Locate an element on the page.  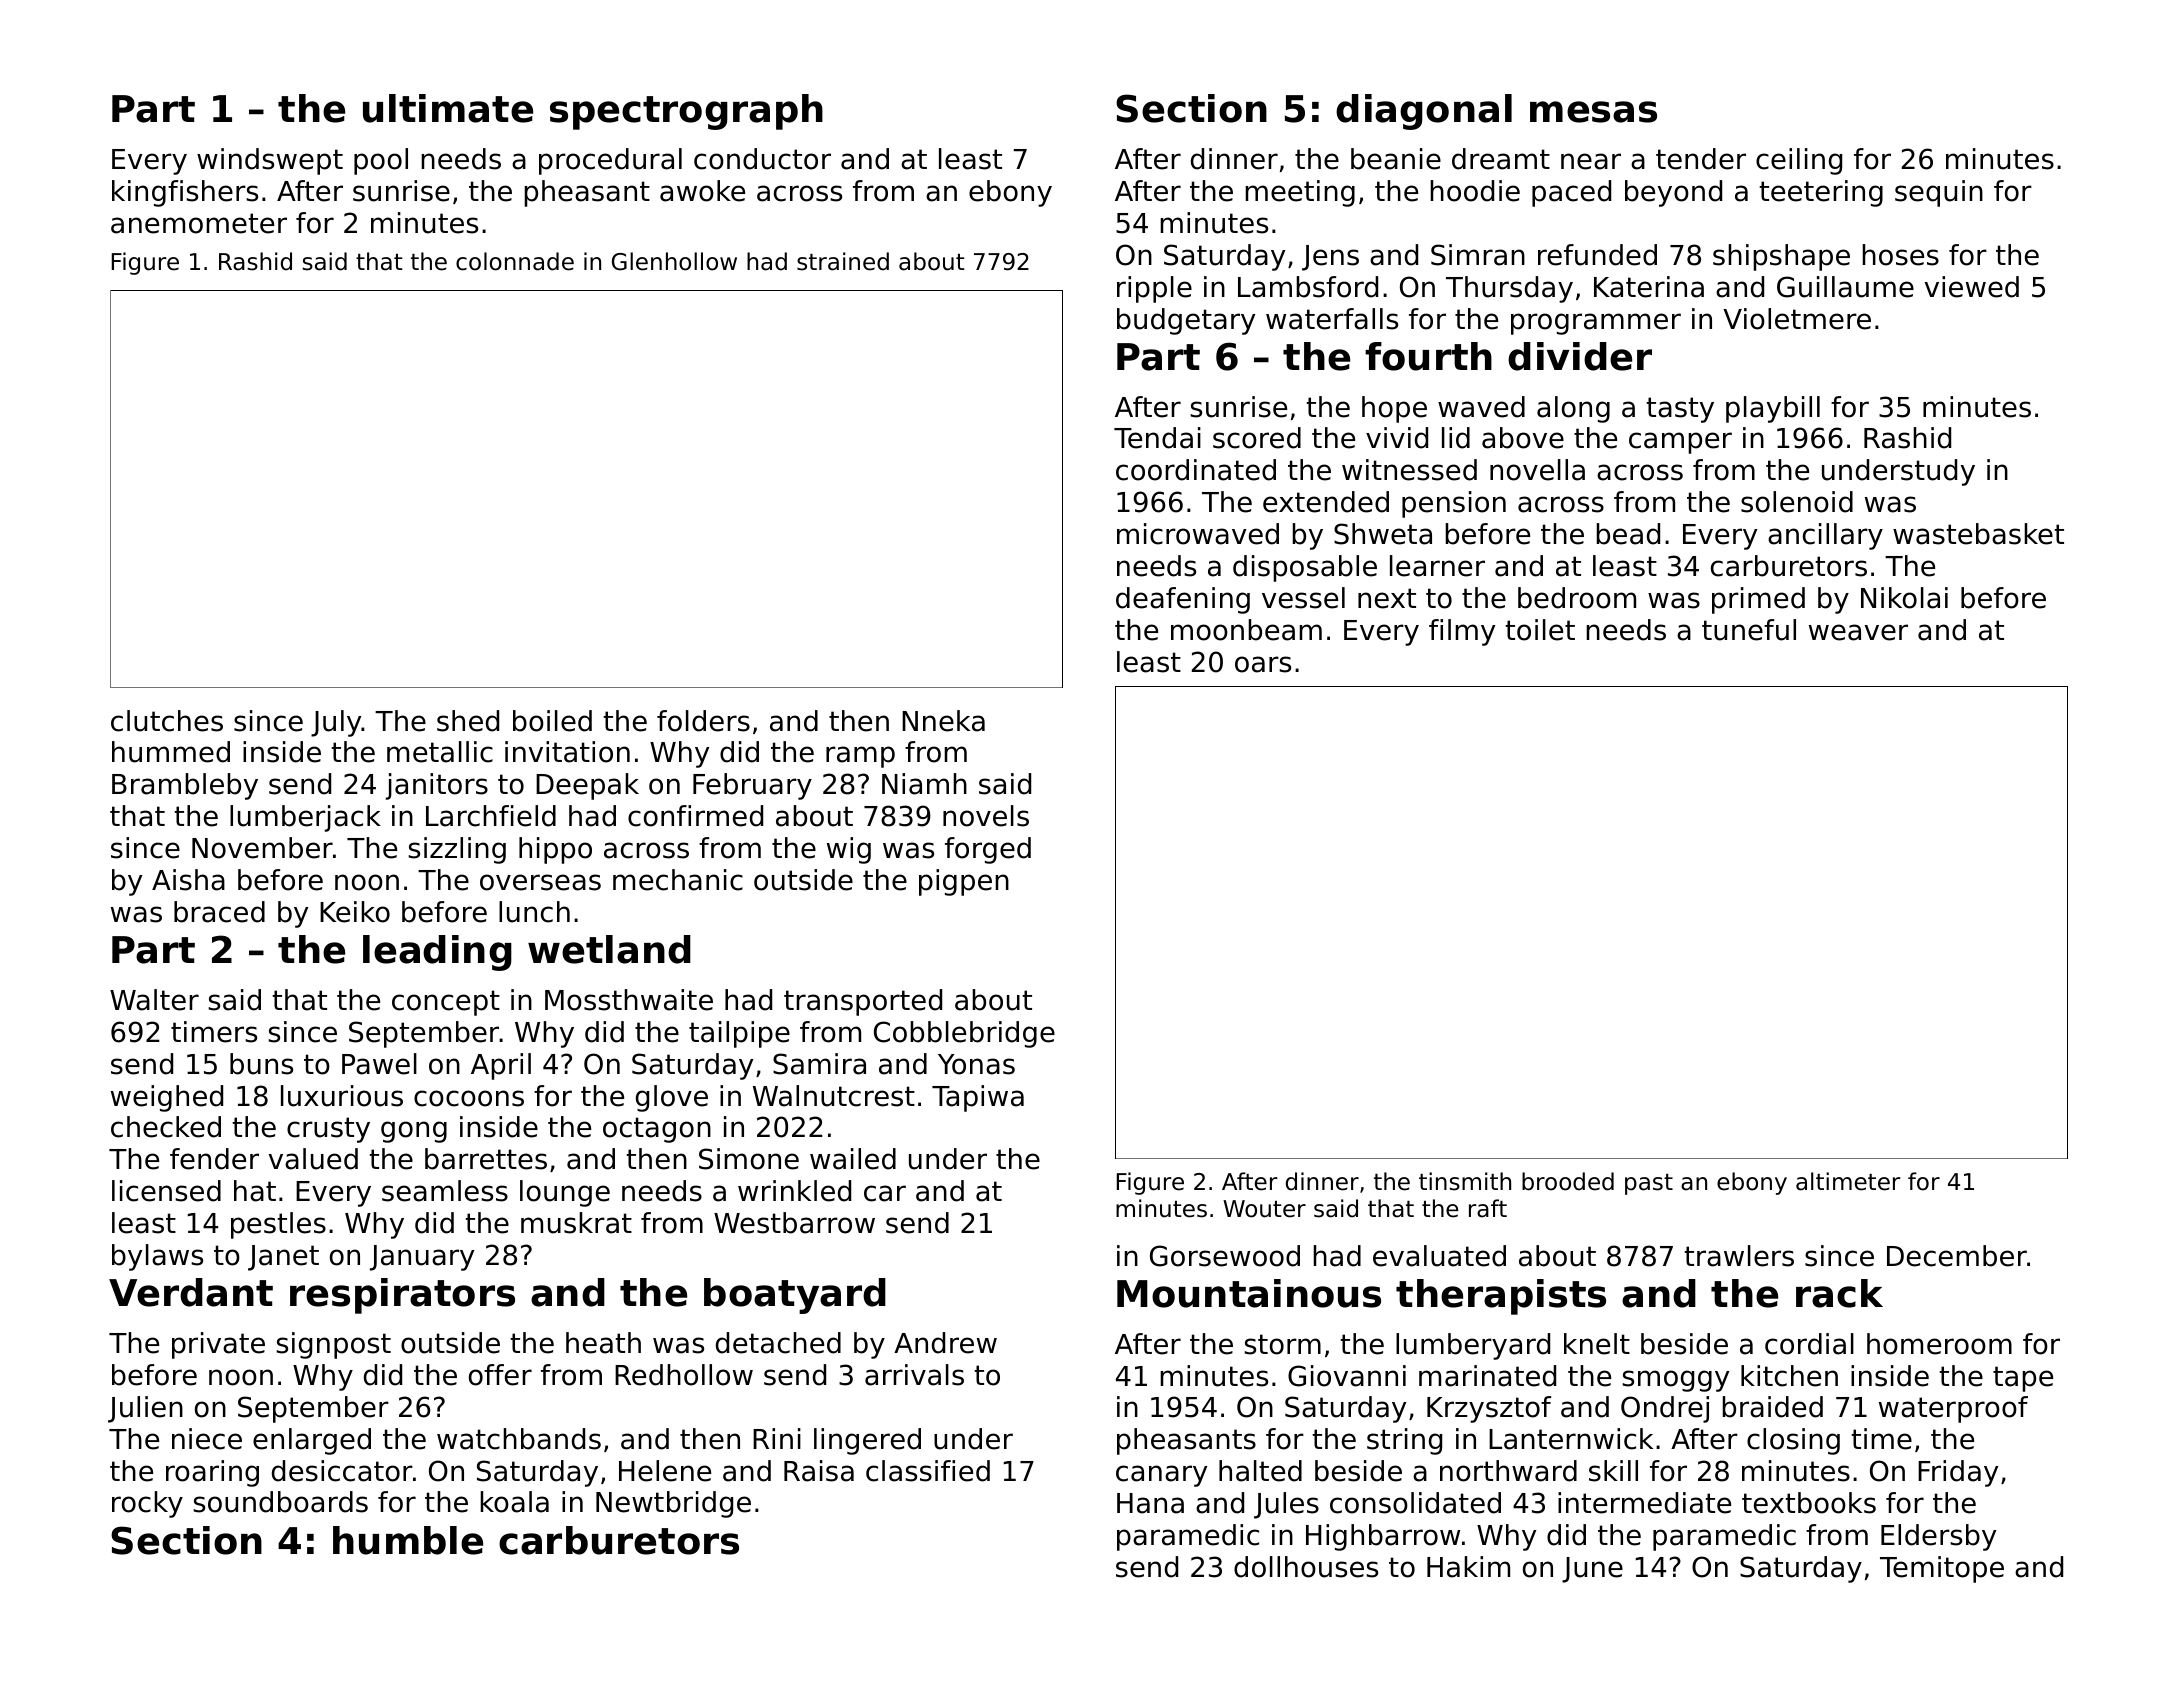
mesas is located at coordinates (1593, 112).
